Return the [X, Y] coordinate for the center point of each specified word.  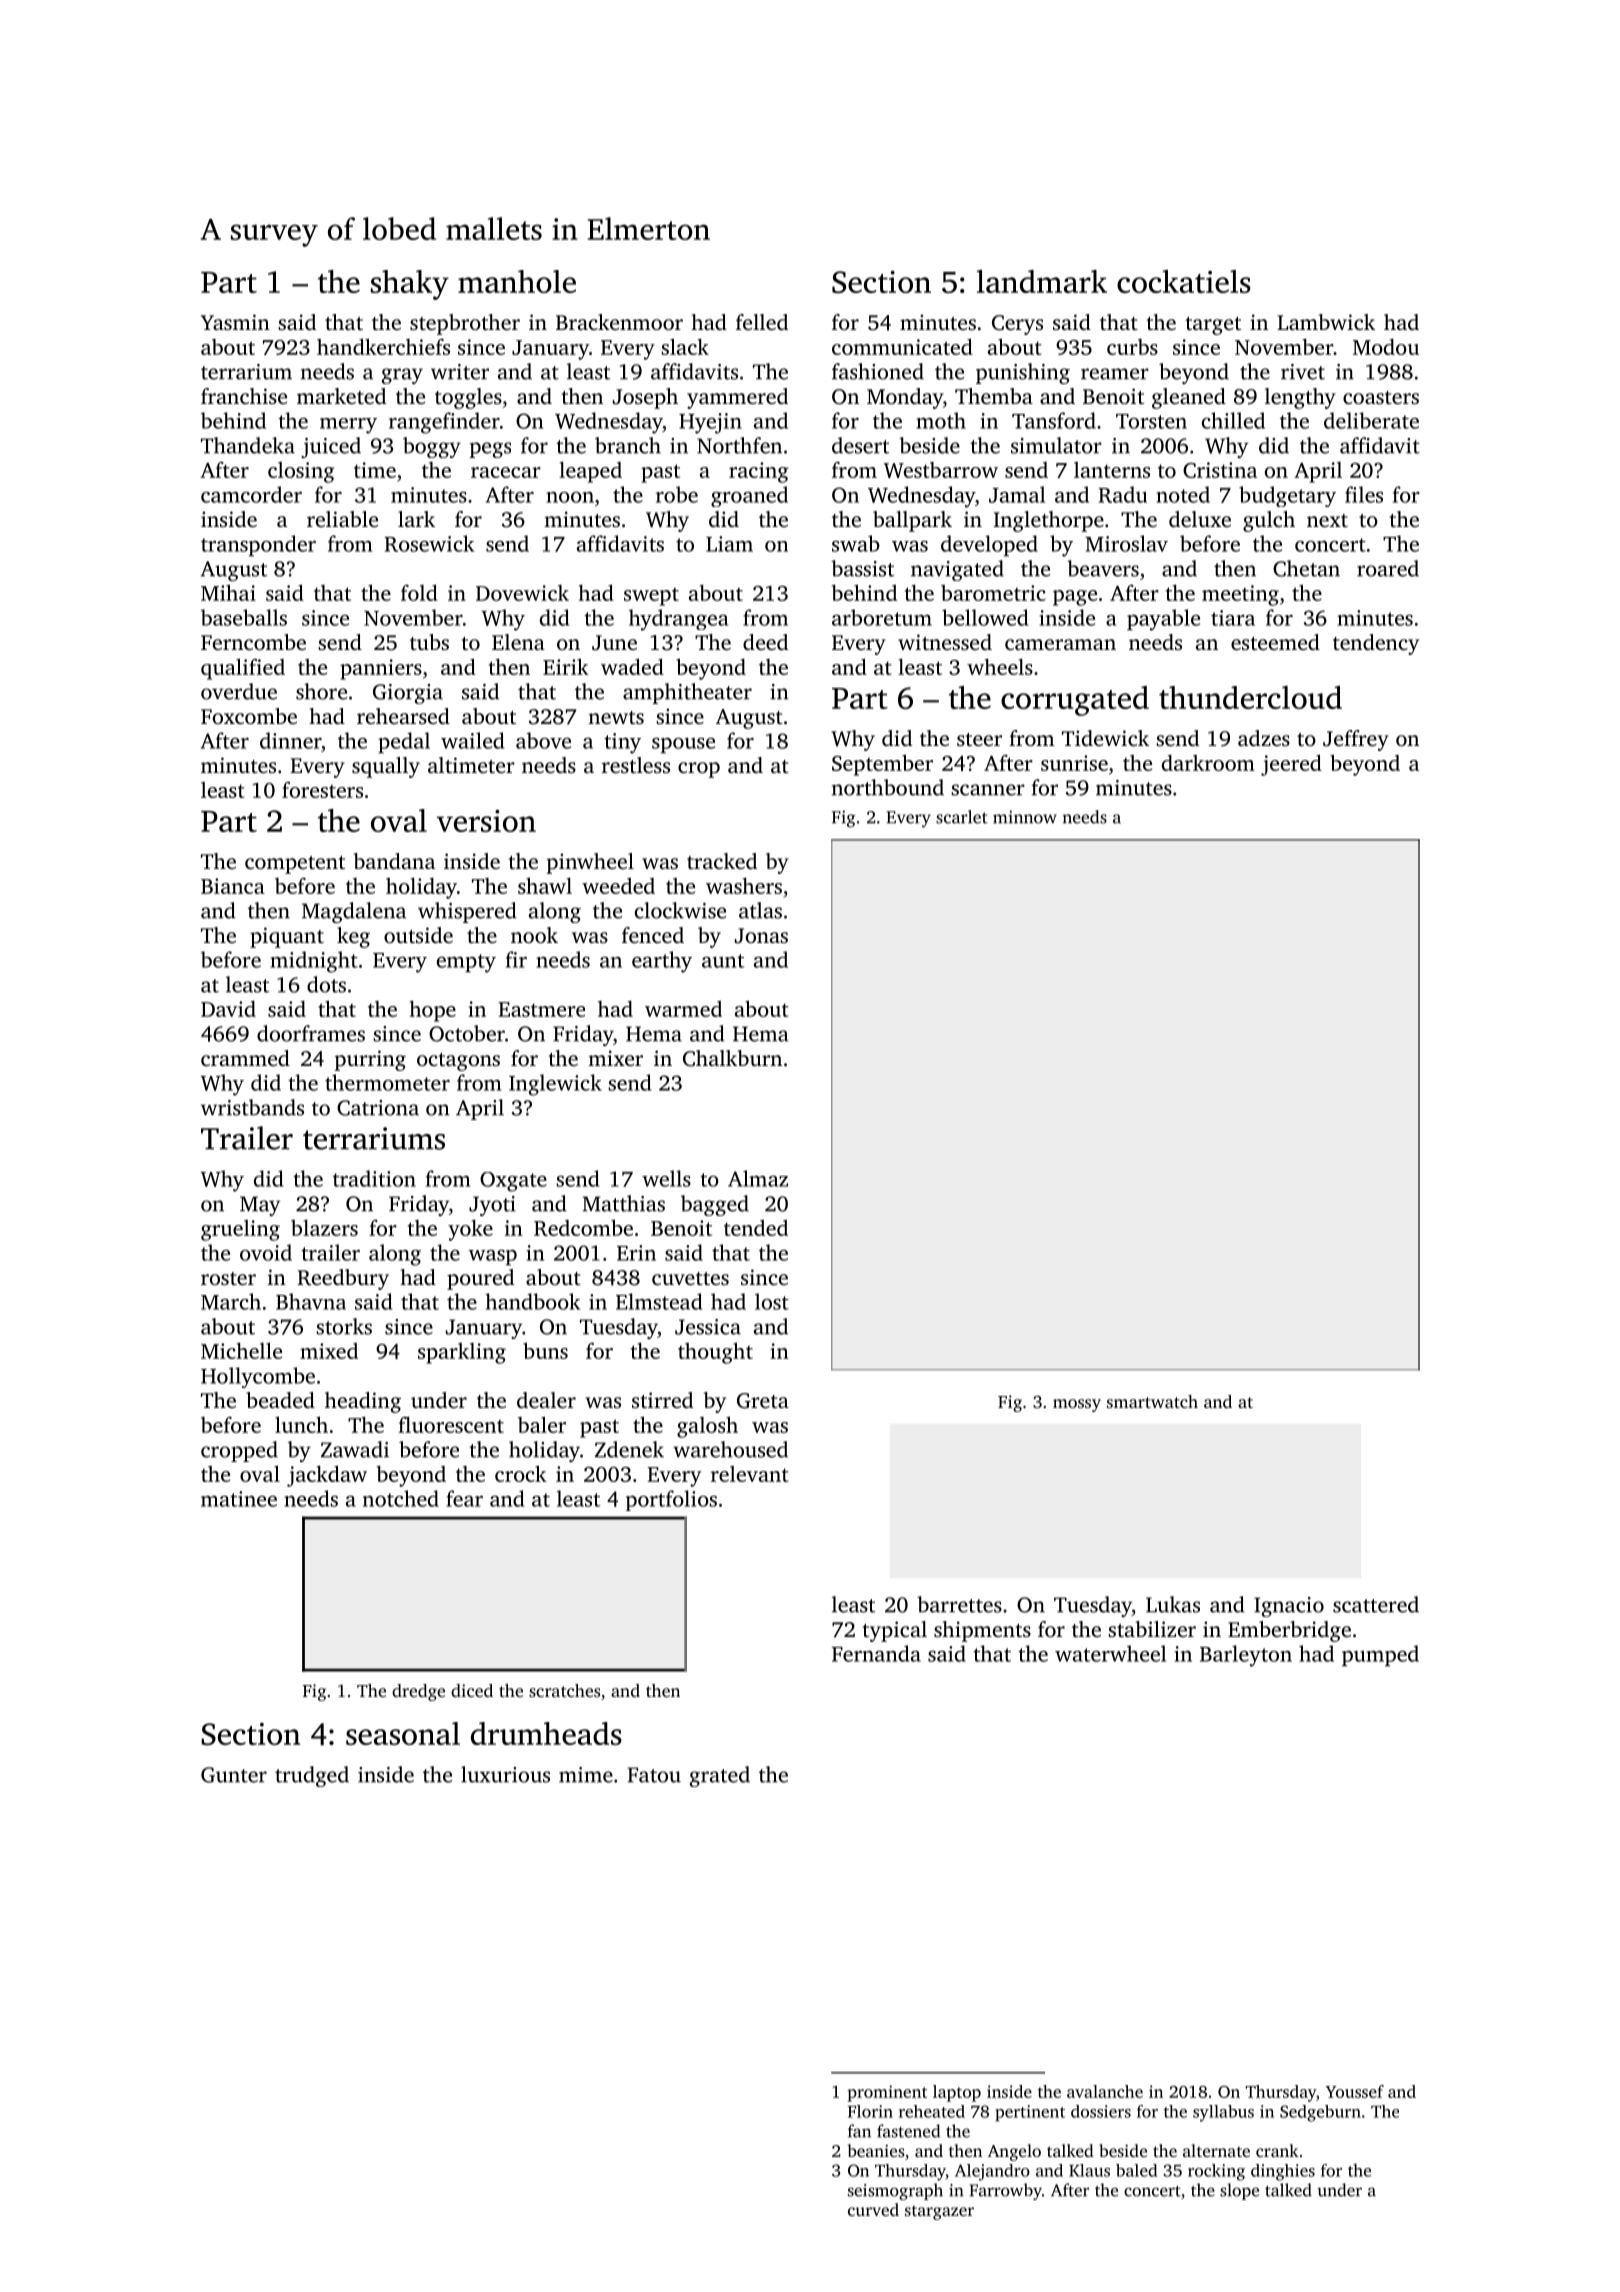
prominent [887, 2093]
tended [756, 1228]
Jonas [761, 936]
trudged [312, 1776]
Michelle [241, 1350]
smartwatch [1152, 1401]
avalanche [1105, 2091]
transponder [258, 546]
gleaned [1189, 398]
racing [758, 472]
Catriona [378, 1108]
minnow [1025, 817]
